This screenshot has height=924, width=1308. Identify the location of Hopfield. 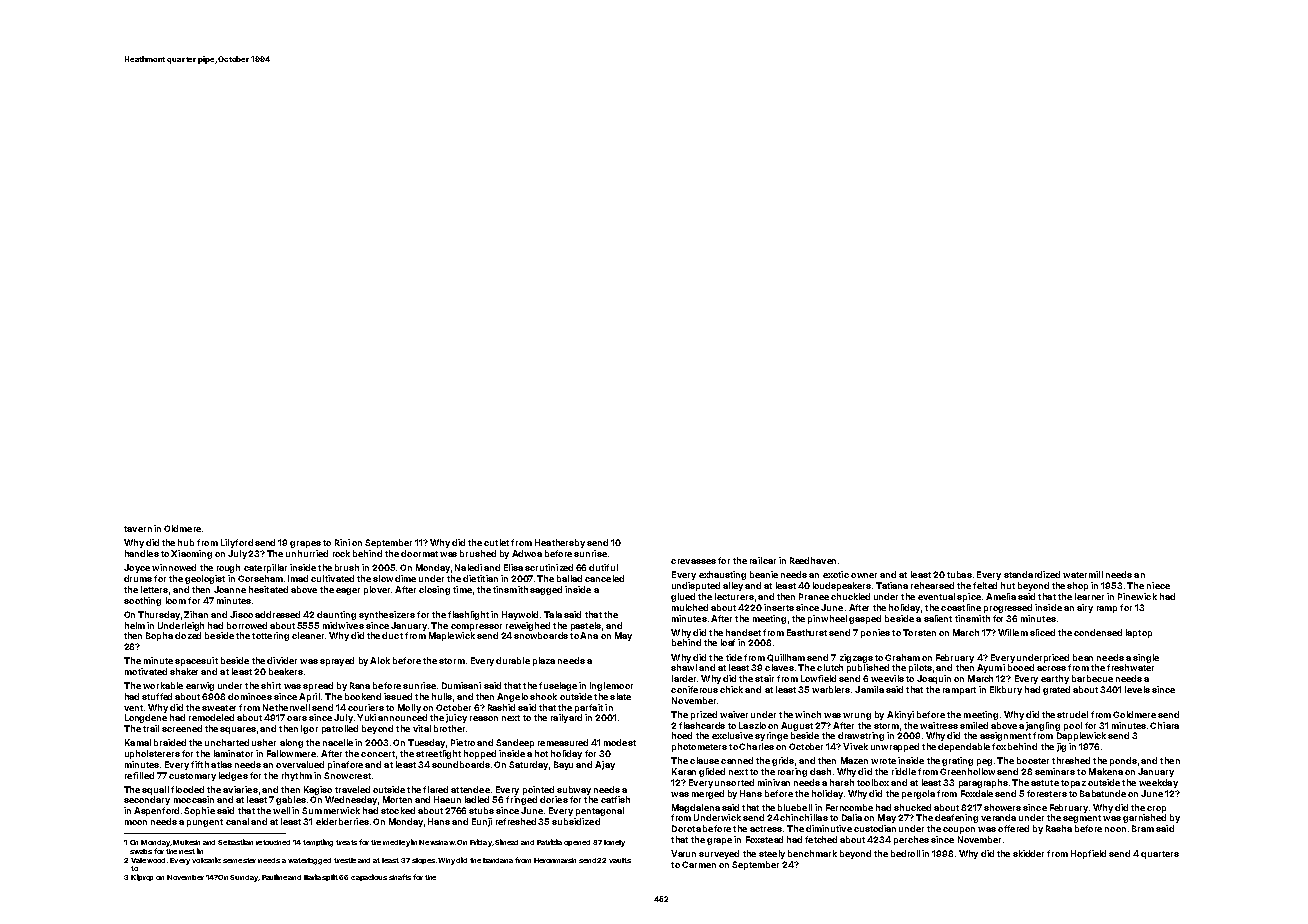
(1088, 854).
